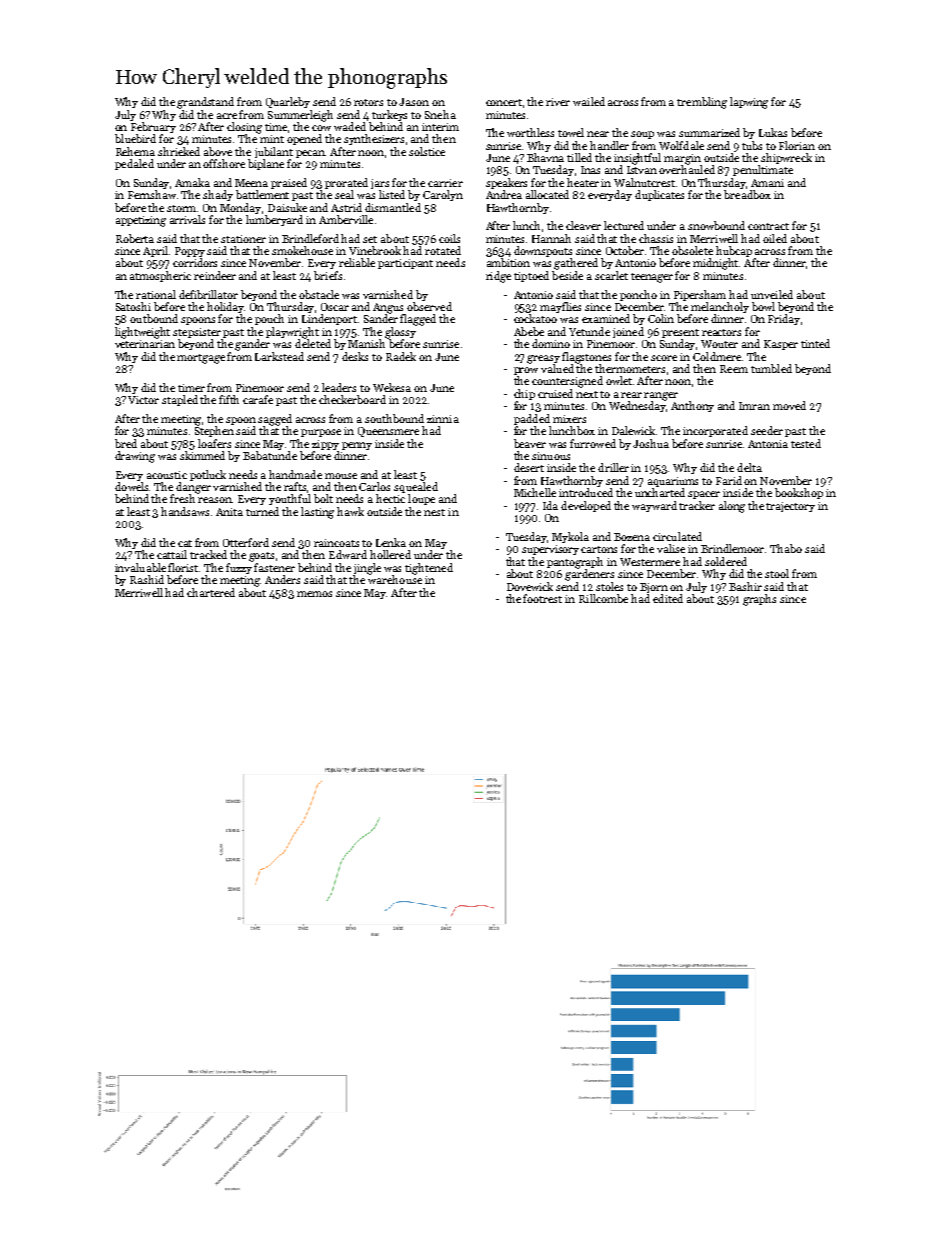 The image size is (952, 1233). I want to click on defibrillator, so click(208, 294).
